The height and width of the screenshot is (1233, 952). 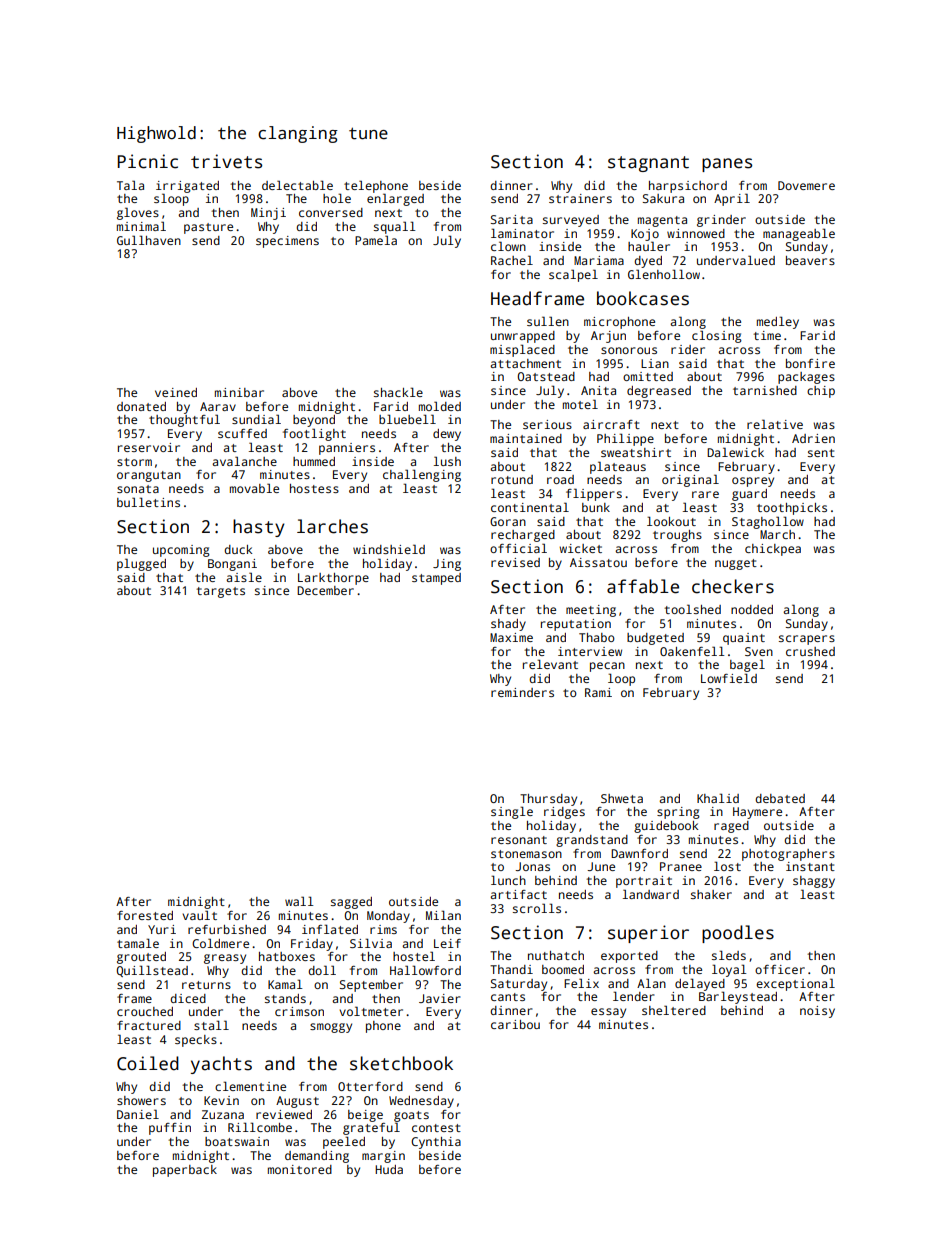 I want to click on Coiled, so click(x=148, y=1063).
